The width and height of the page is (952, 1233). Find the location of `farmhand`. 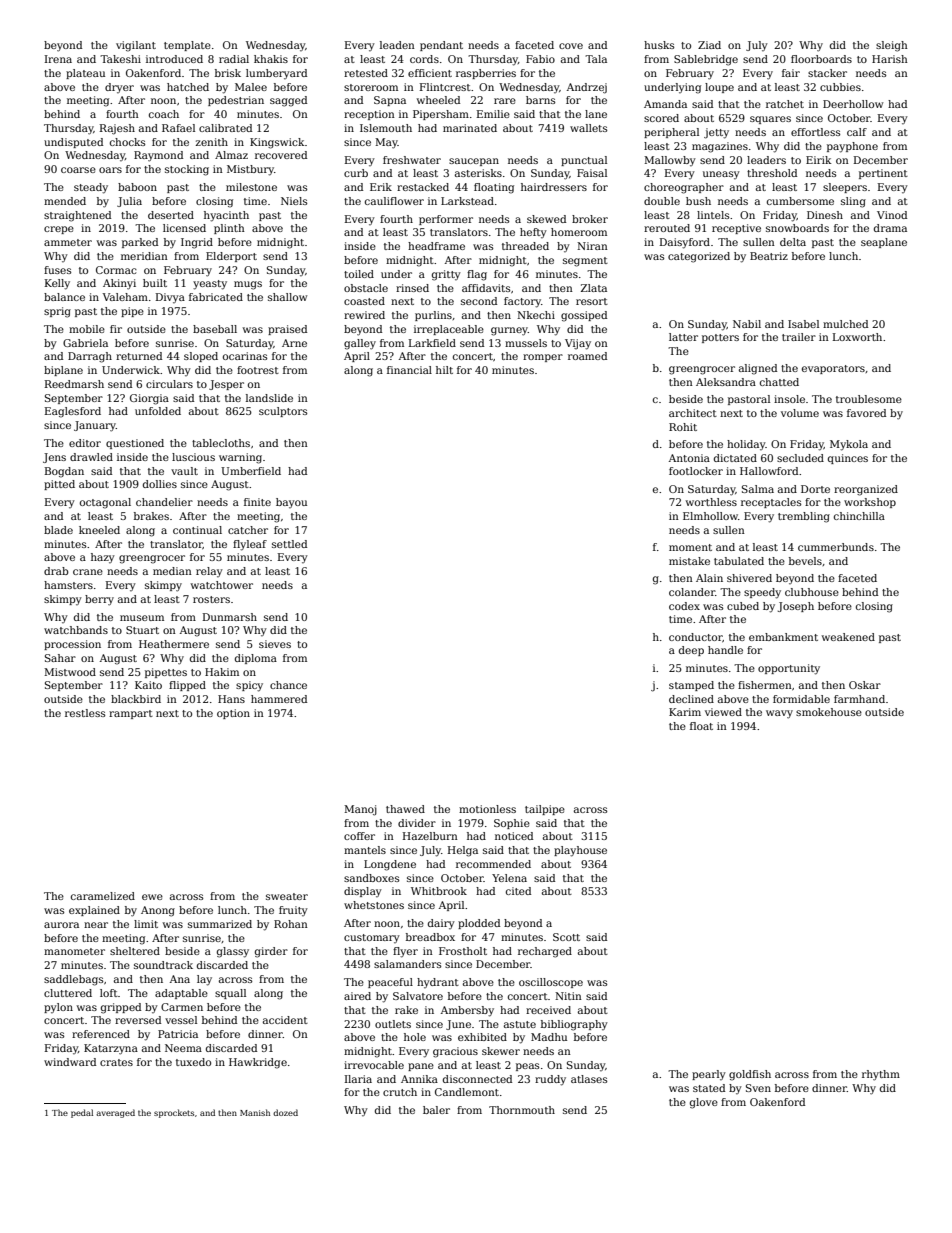

farmhand is located at coordinates (859, 699).
